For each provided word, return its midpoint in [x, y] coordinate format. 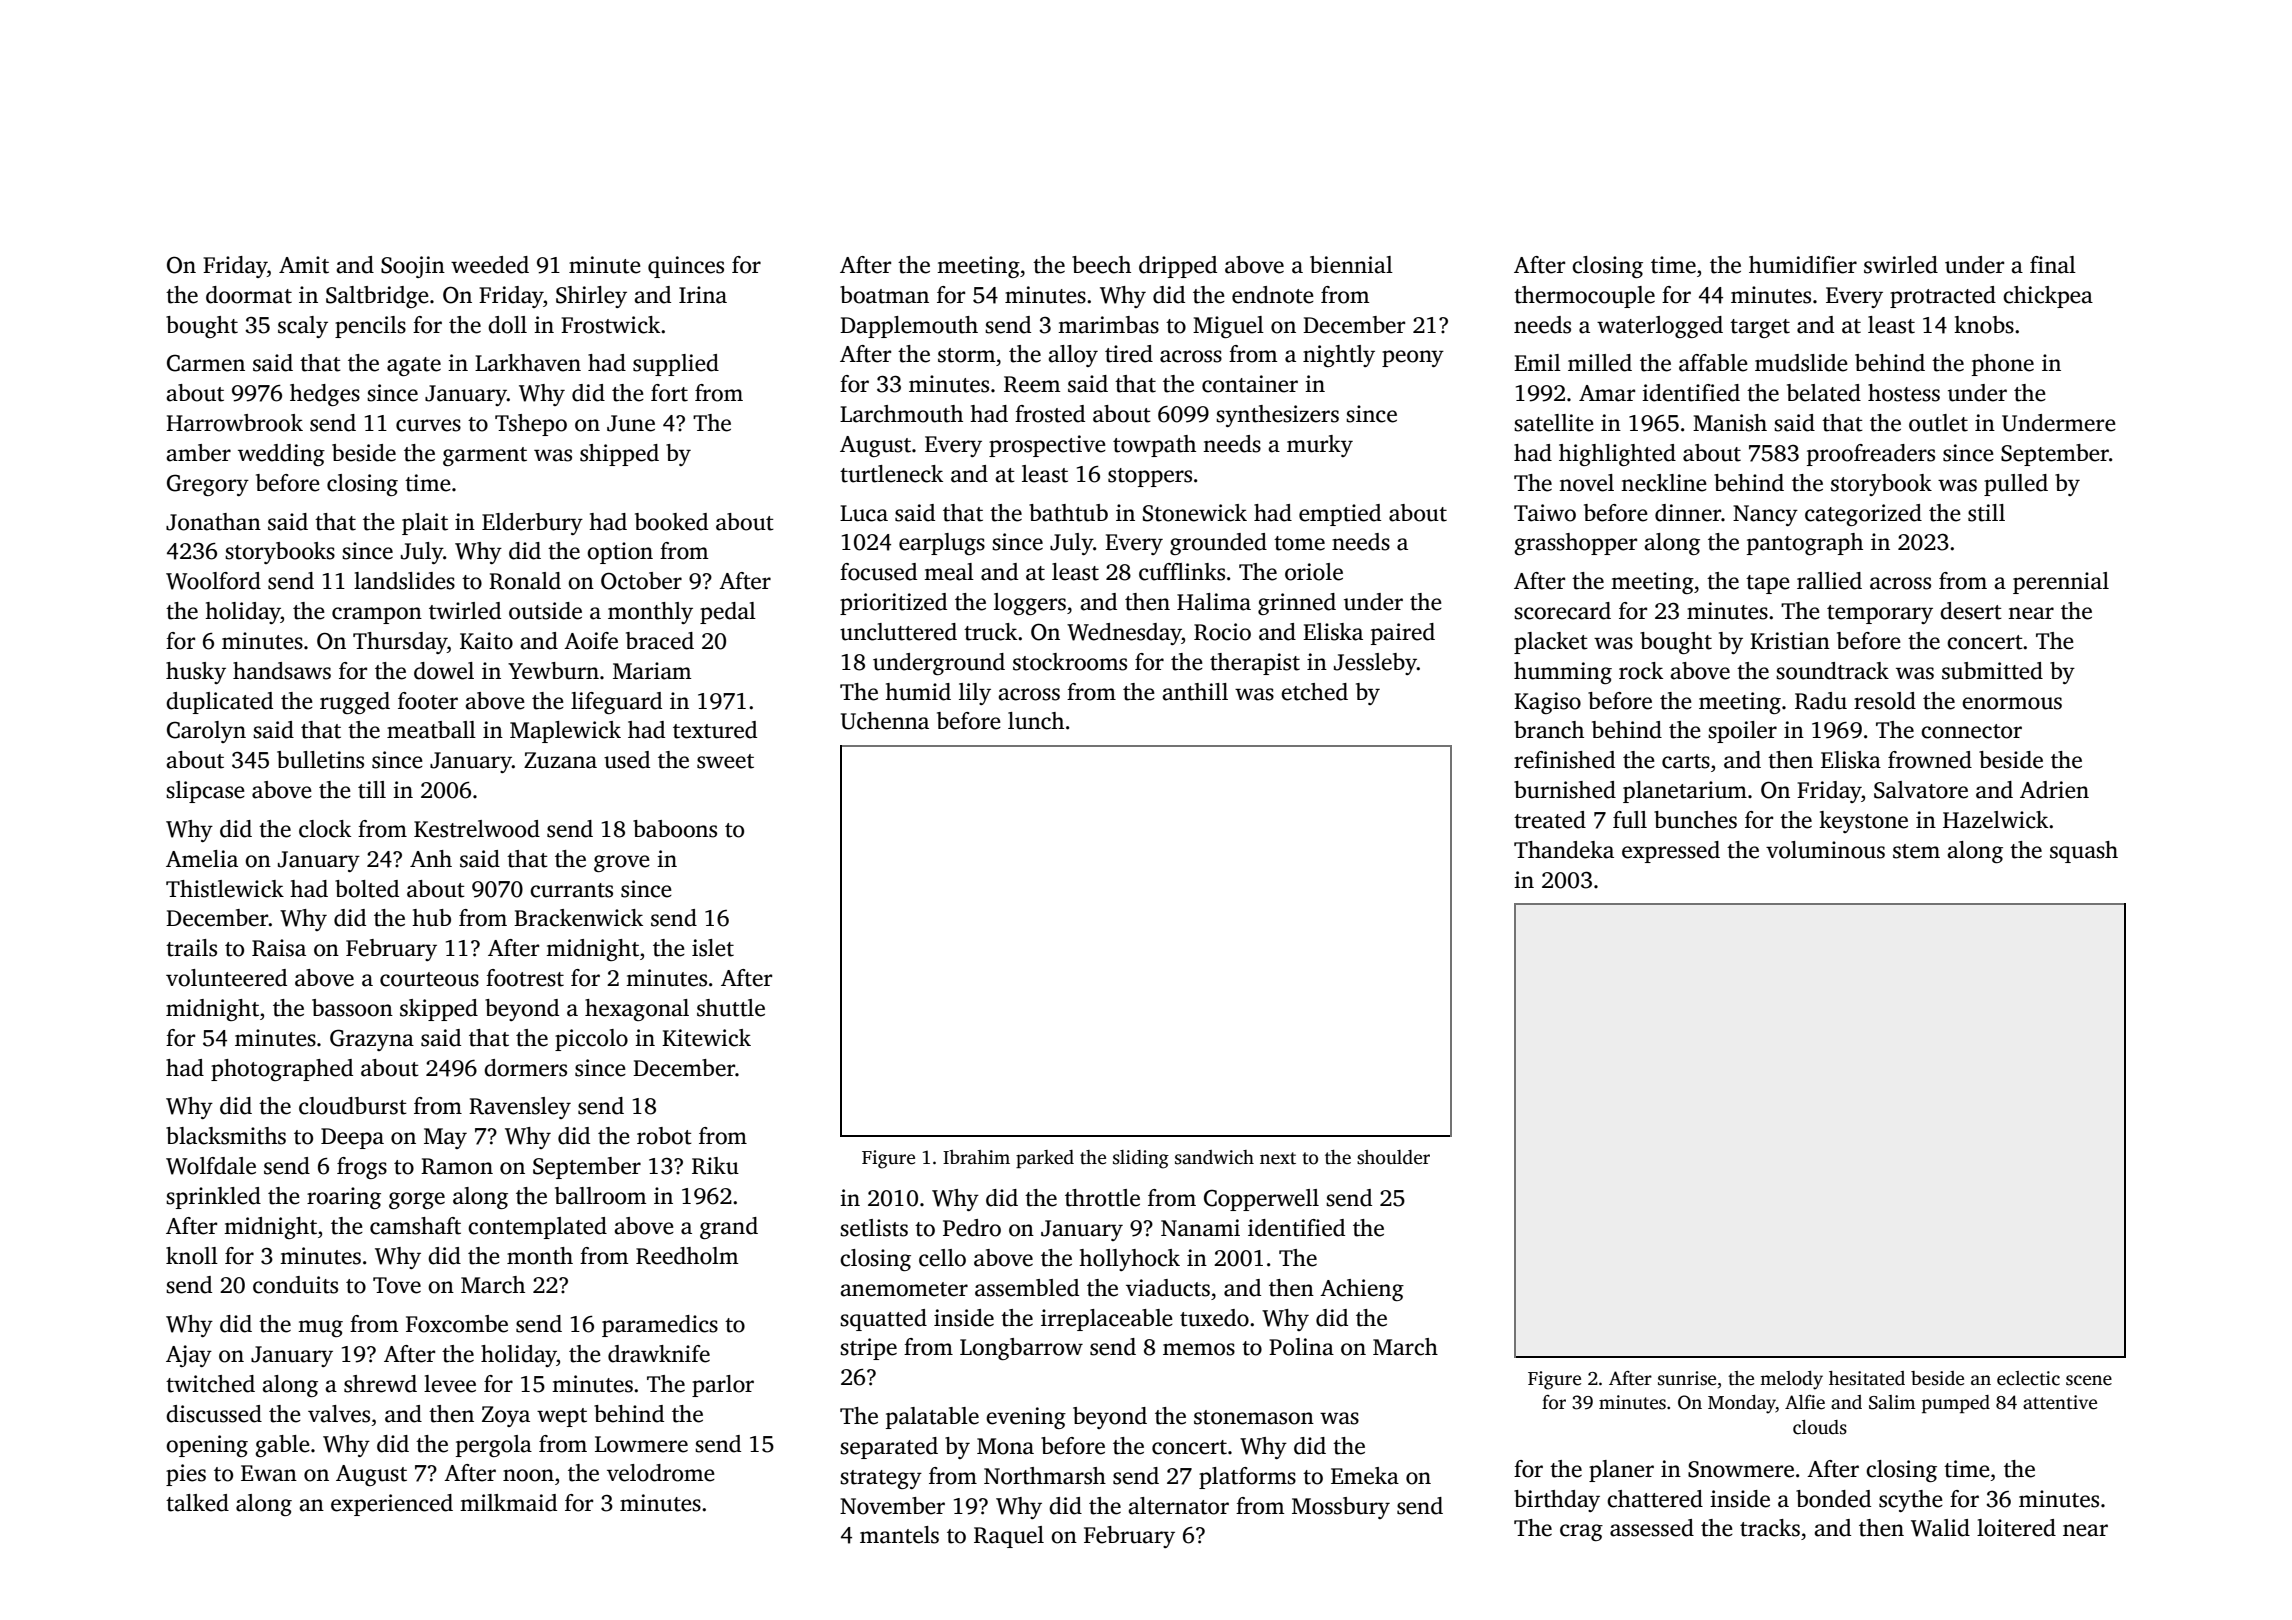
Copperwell [1261, 1200]
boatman [884, 295]
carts [1686, 761]
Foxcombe [457, 1324]
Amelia [202, 859]
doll [507, 325]
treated [1550, 820]
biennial [1351, 265]
